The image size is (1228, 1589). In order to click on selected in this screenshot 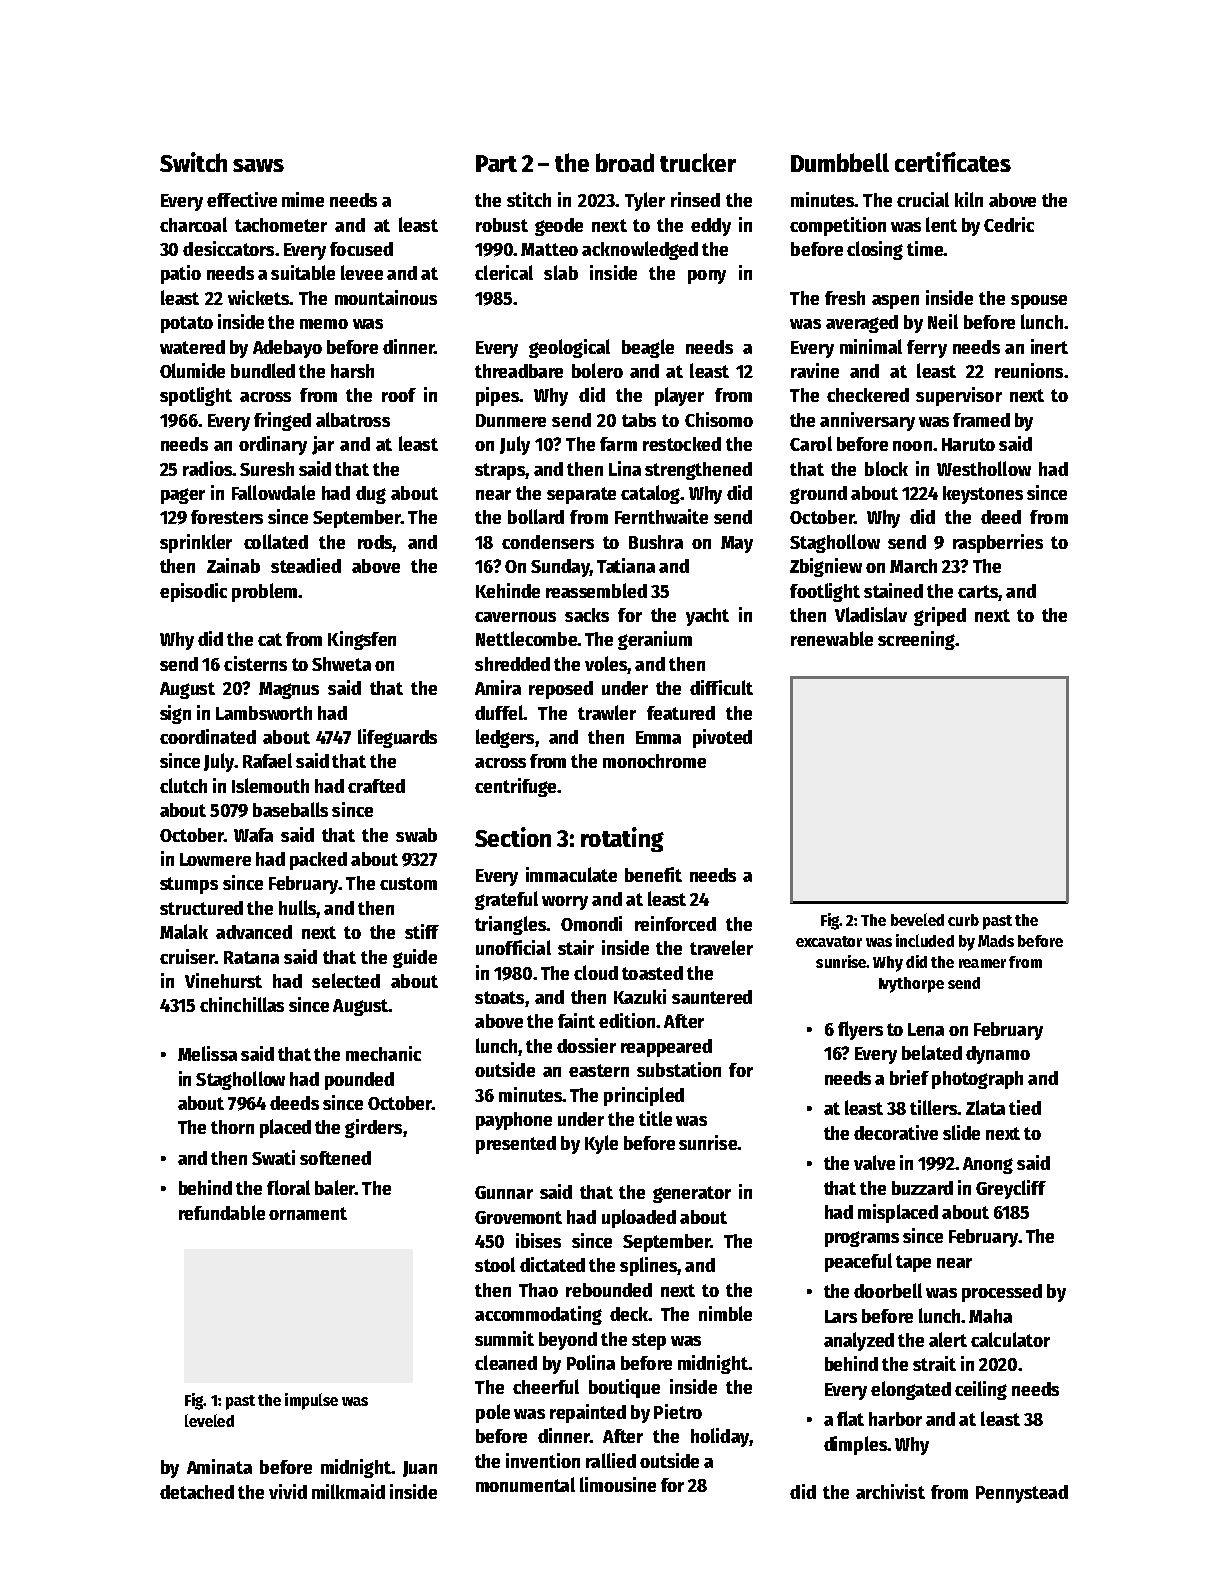, I will do `click(346, 980)`.
